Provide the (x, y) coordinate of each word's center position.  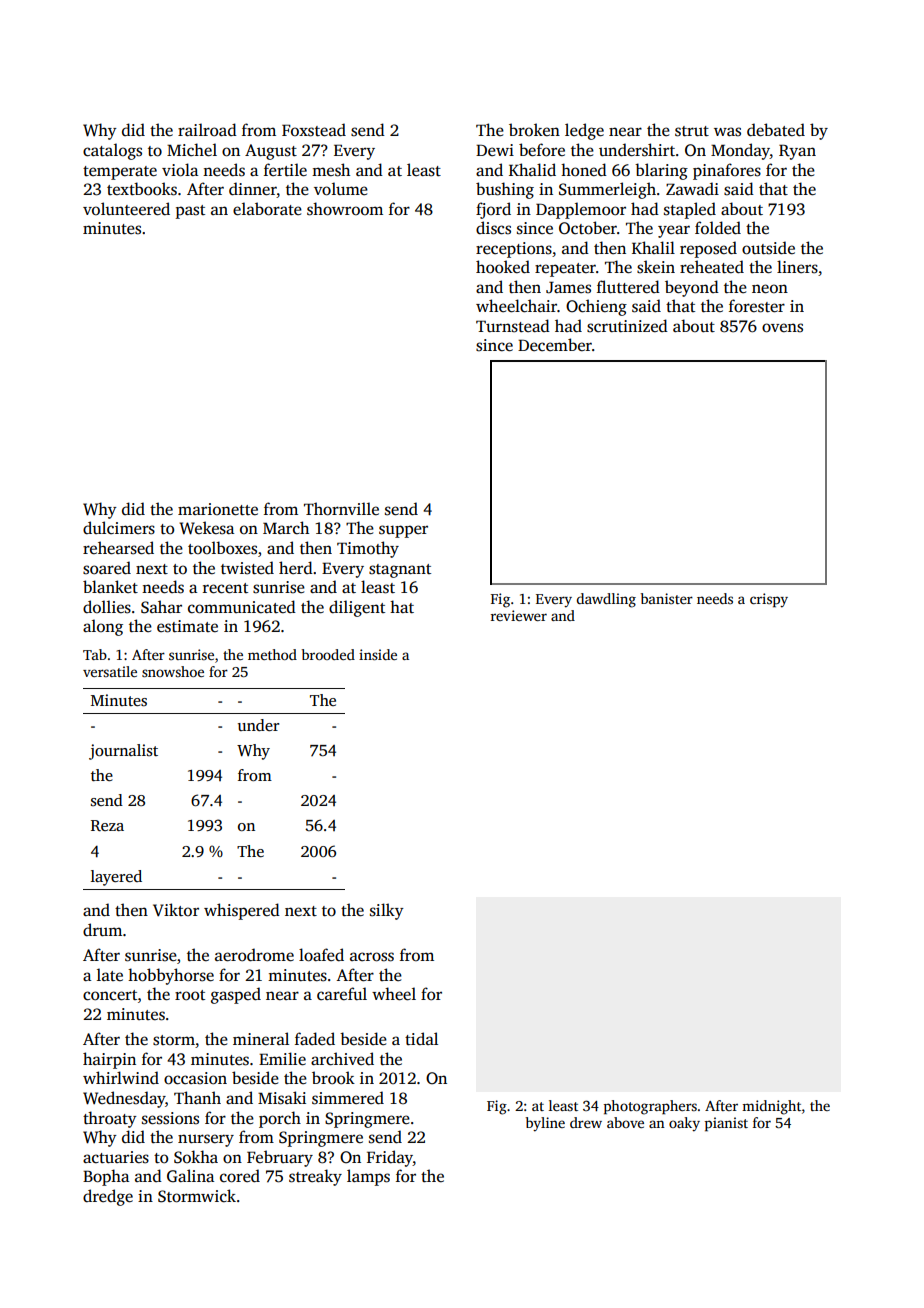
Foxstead (314, 130)
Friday (390, 1158)
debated (776, 130)
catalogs (112, 151)
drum (102, 929)
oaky (684, 1124)
